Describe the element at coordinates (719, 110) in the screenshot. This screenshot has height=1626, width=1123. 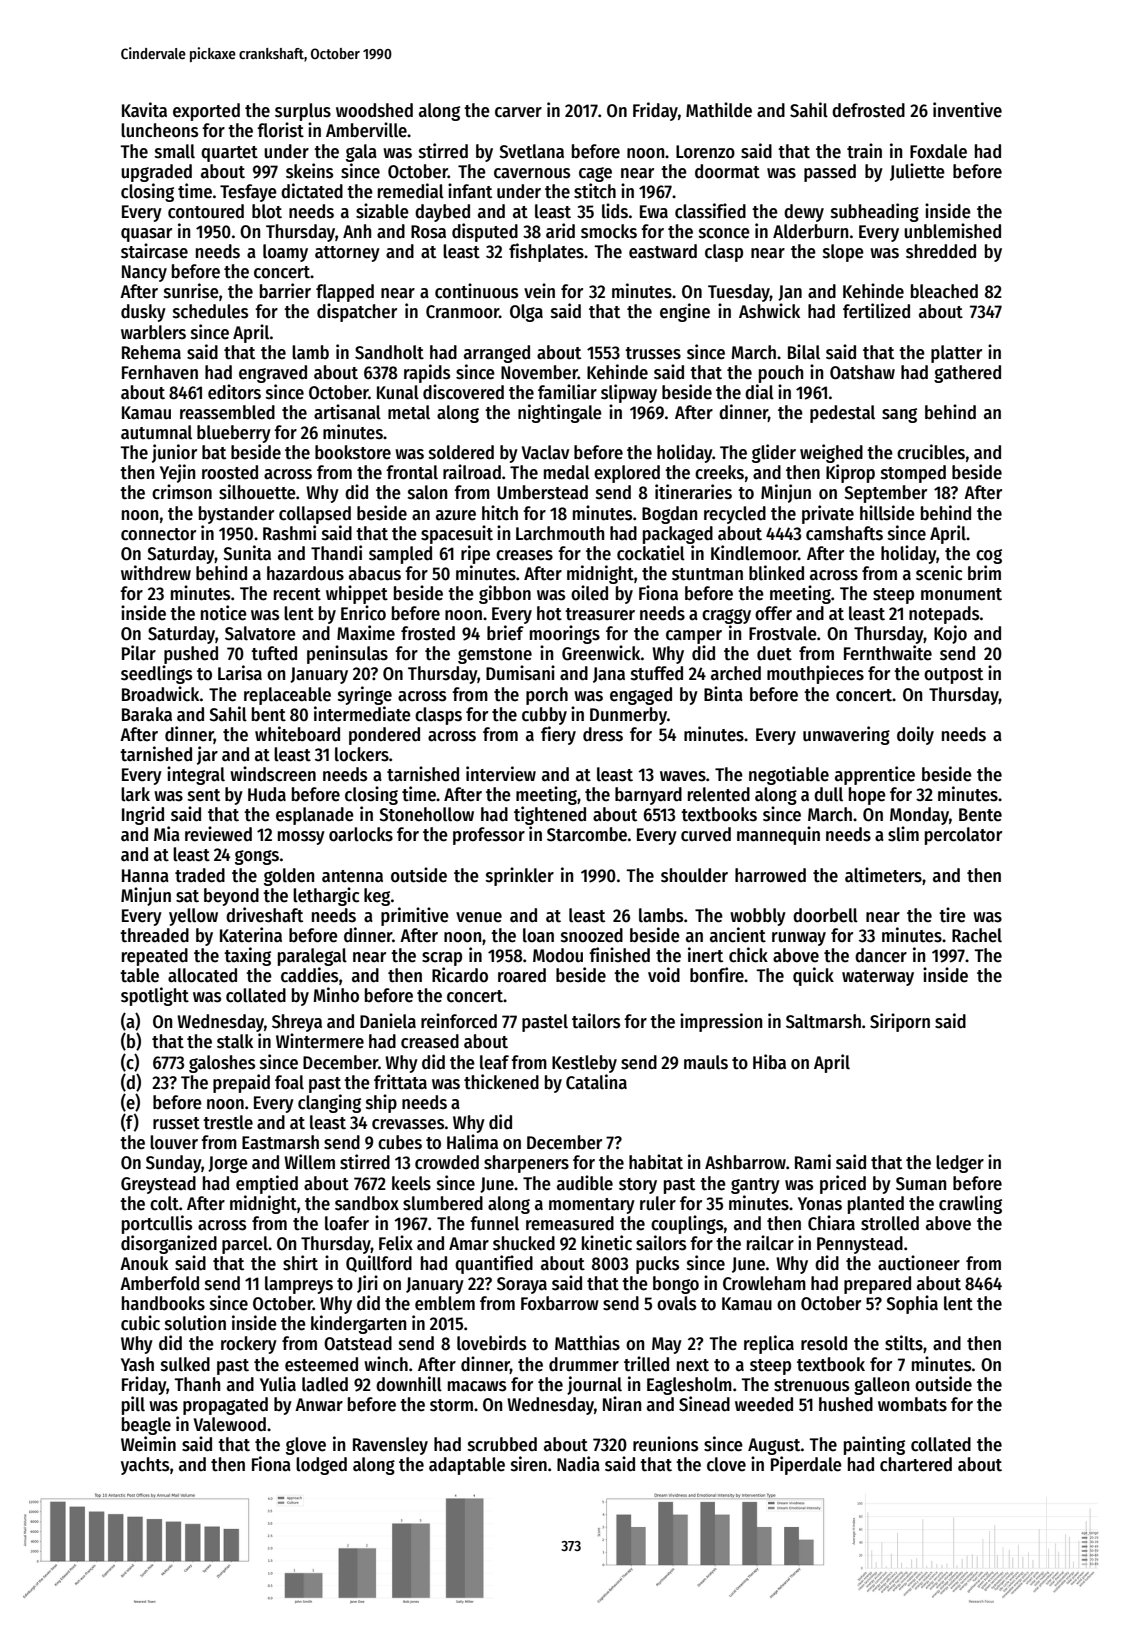
I see `Mathilde` at that location.
